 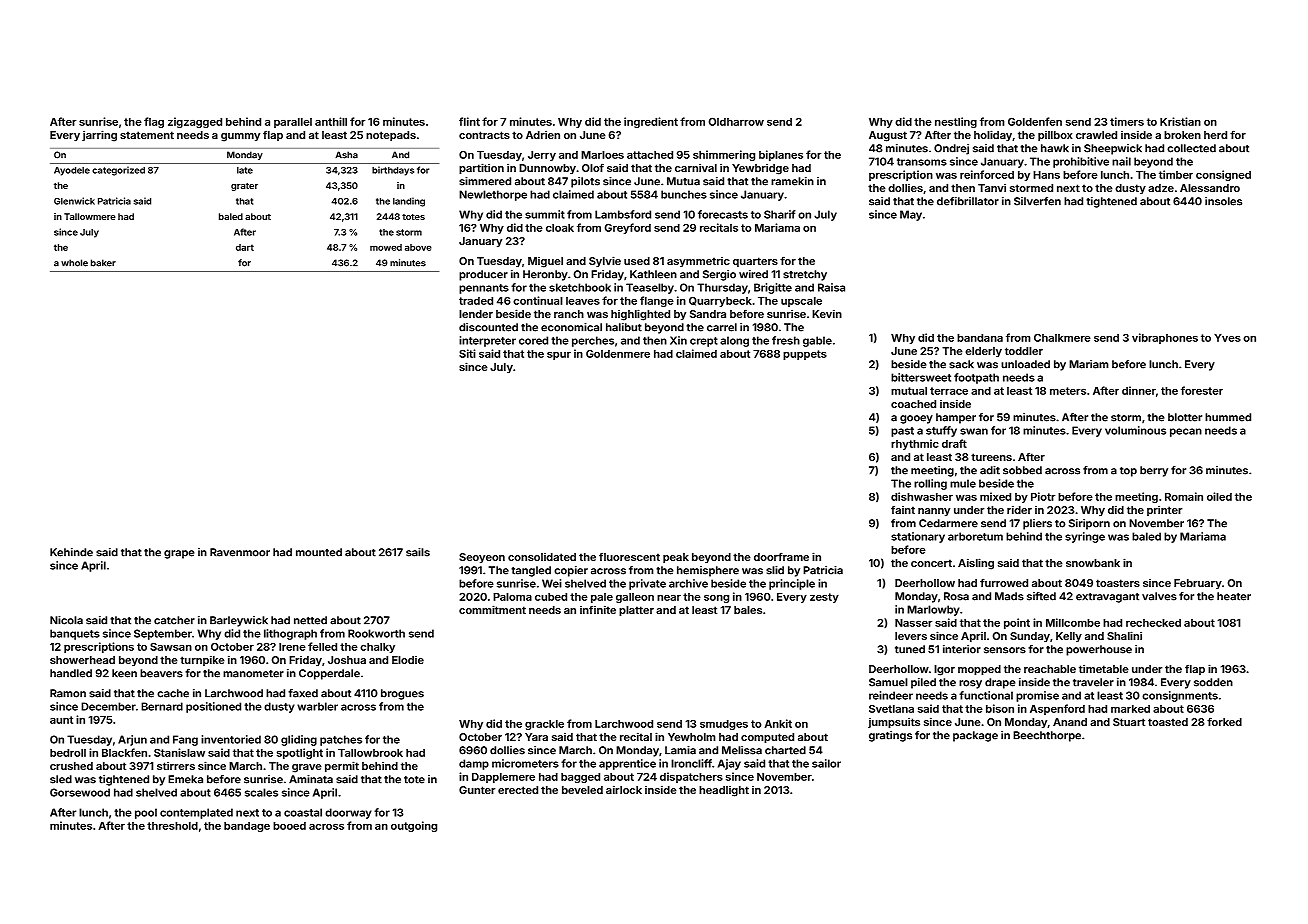 I want to click on Stuart, so click(x=1129, y=722).
